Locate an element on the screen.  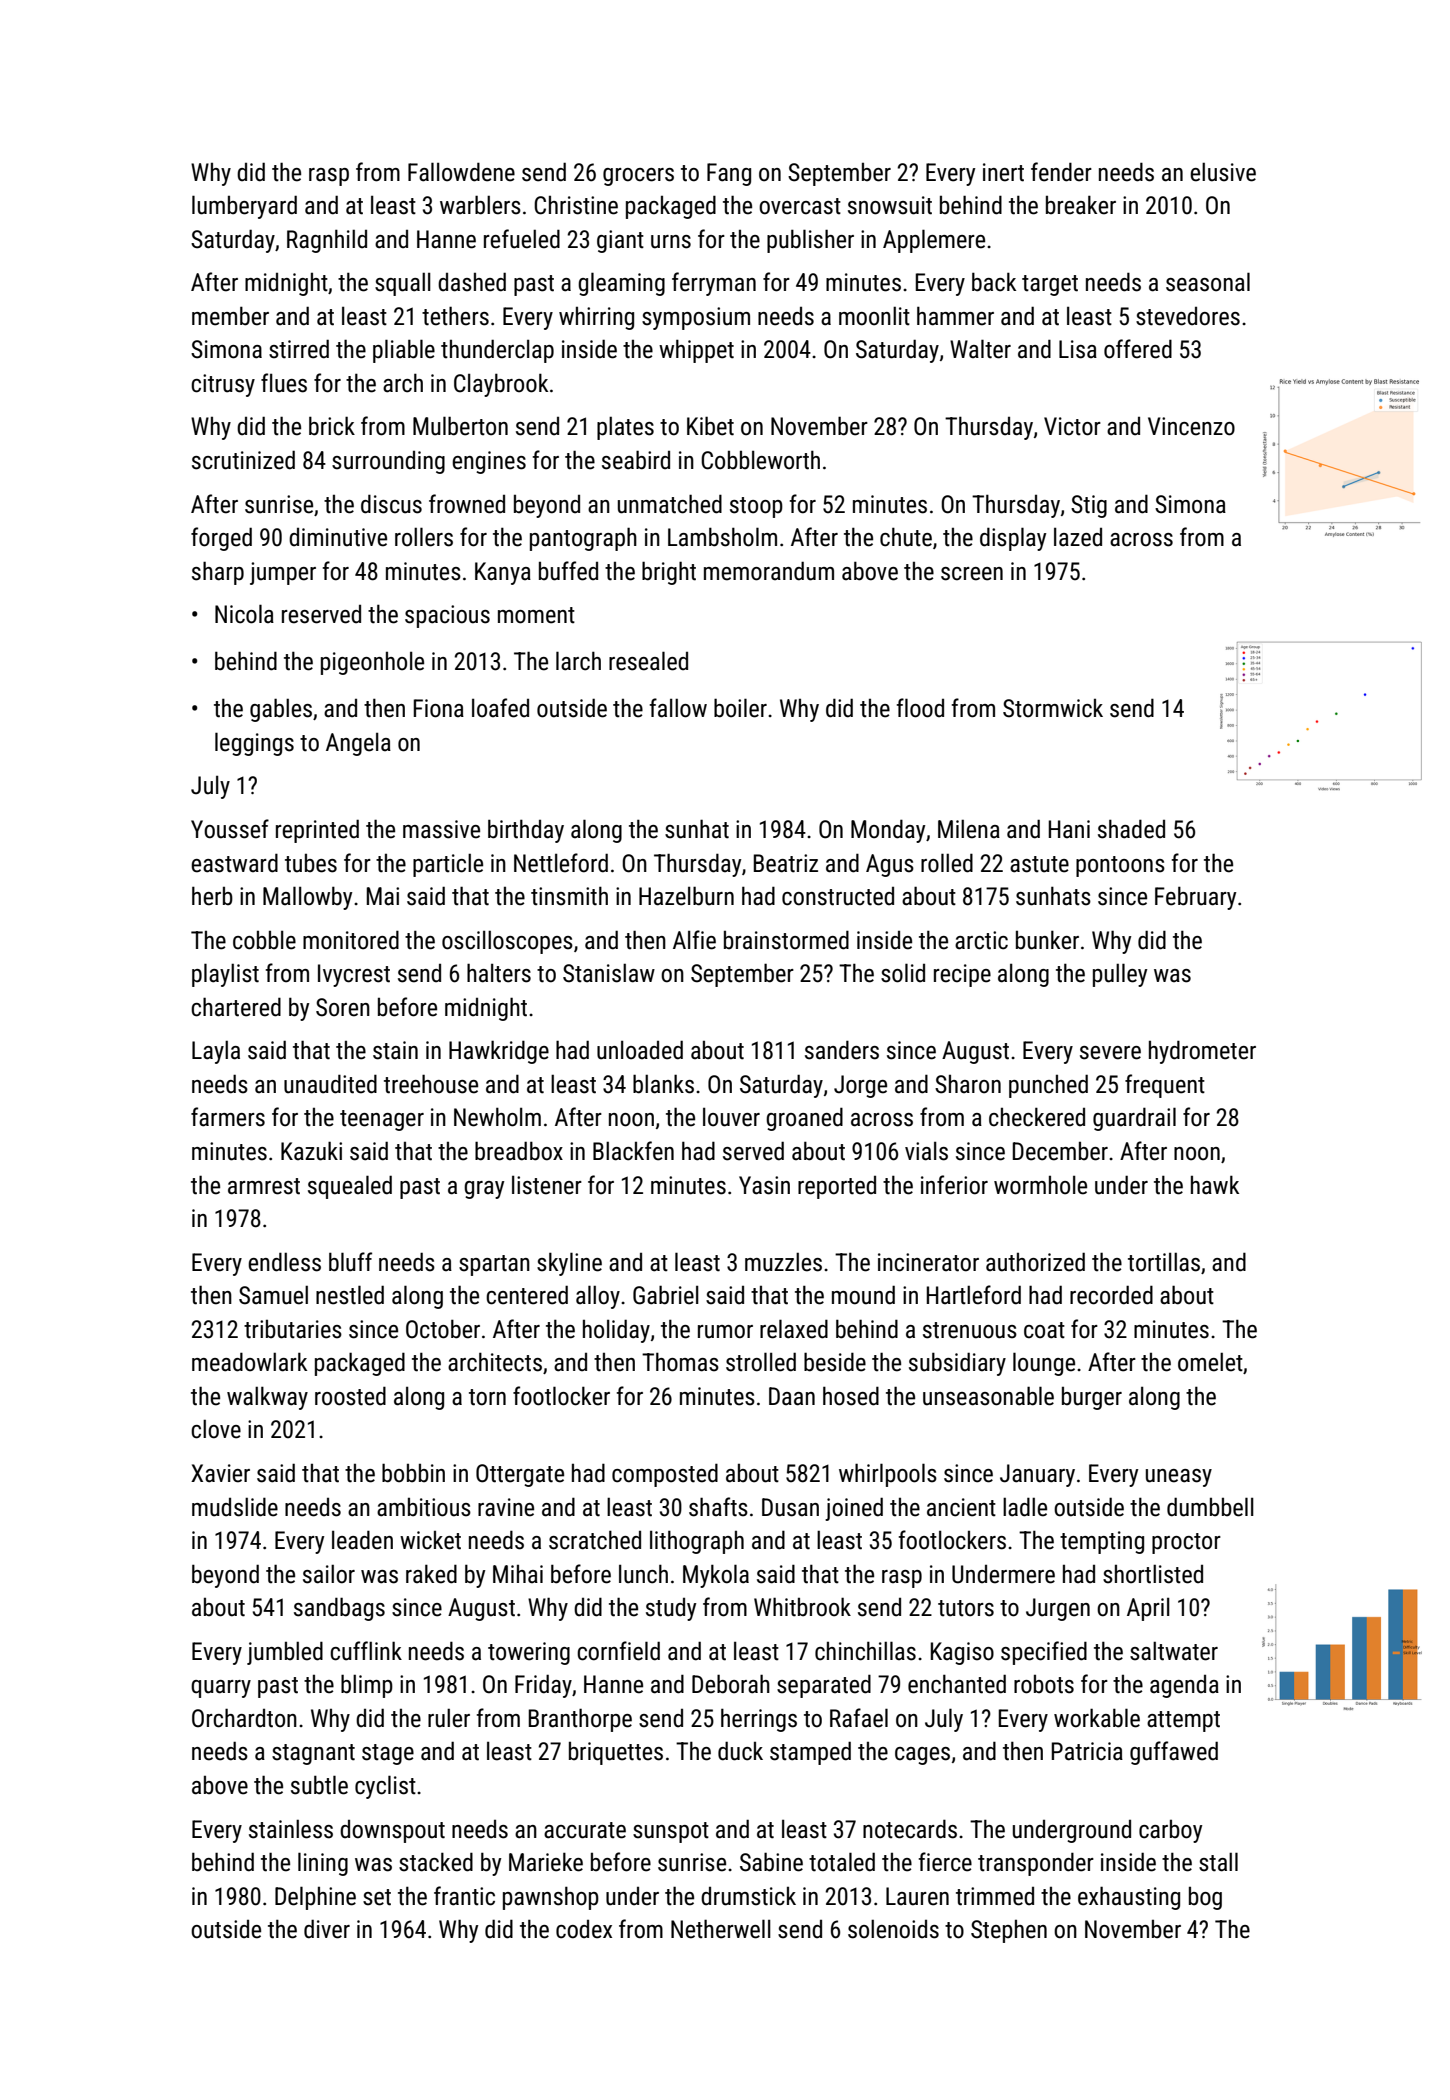
wormhole is located at coordinates (1040, 1185).
